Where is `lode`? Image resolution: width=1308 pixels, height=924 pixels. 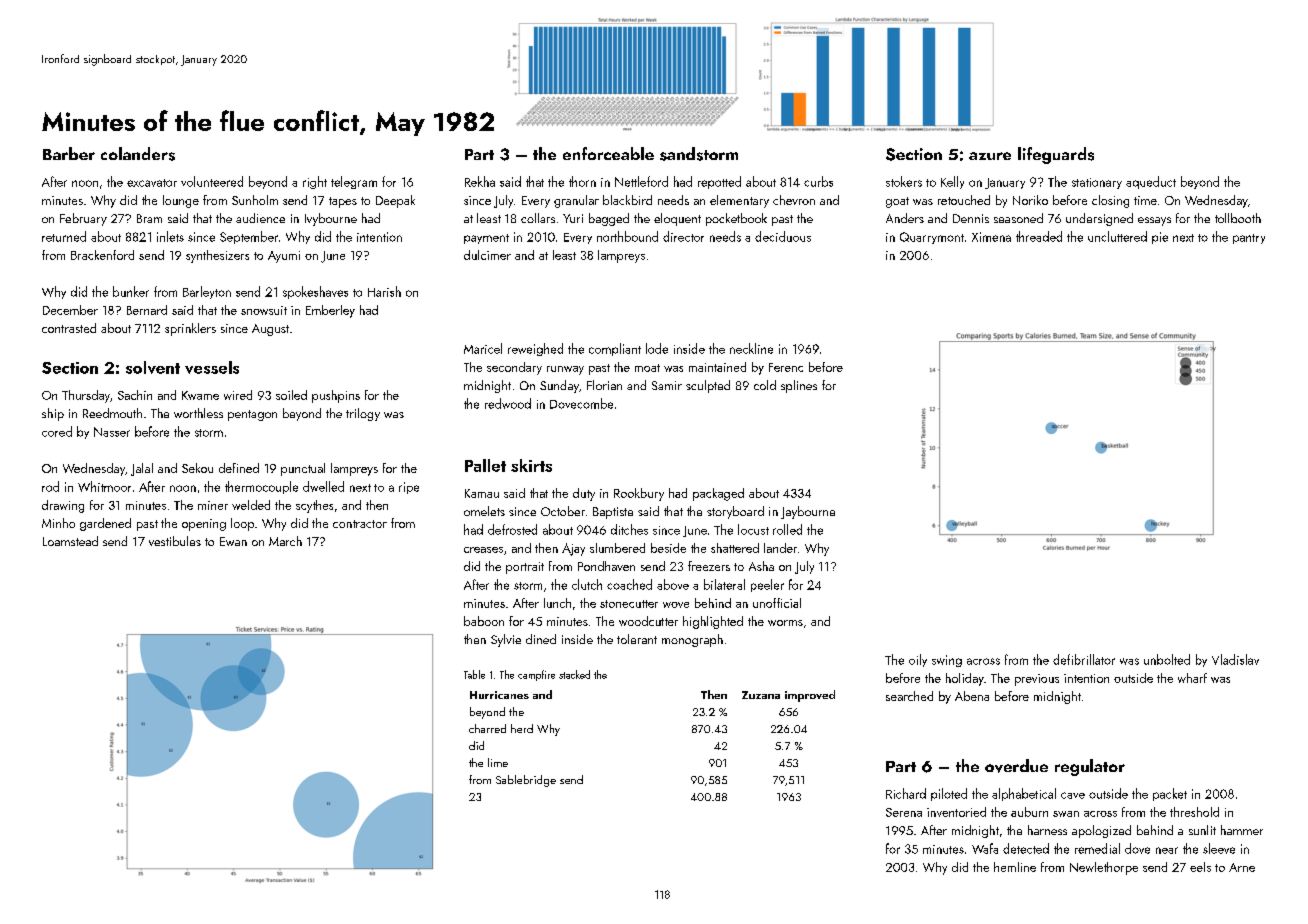
lode is located at coordinates (657, 348).
